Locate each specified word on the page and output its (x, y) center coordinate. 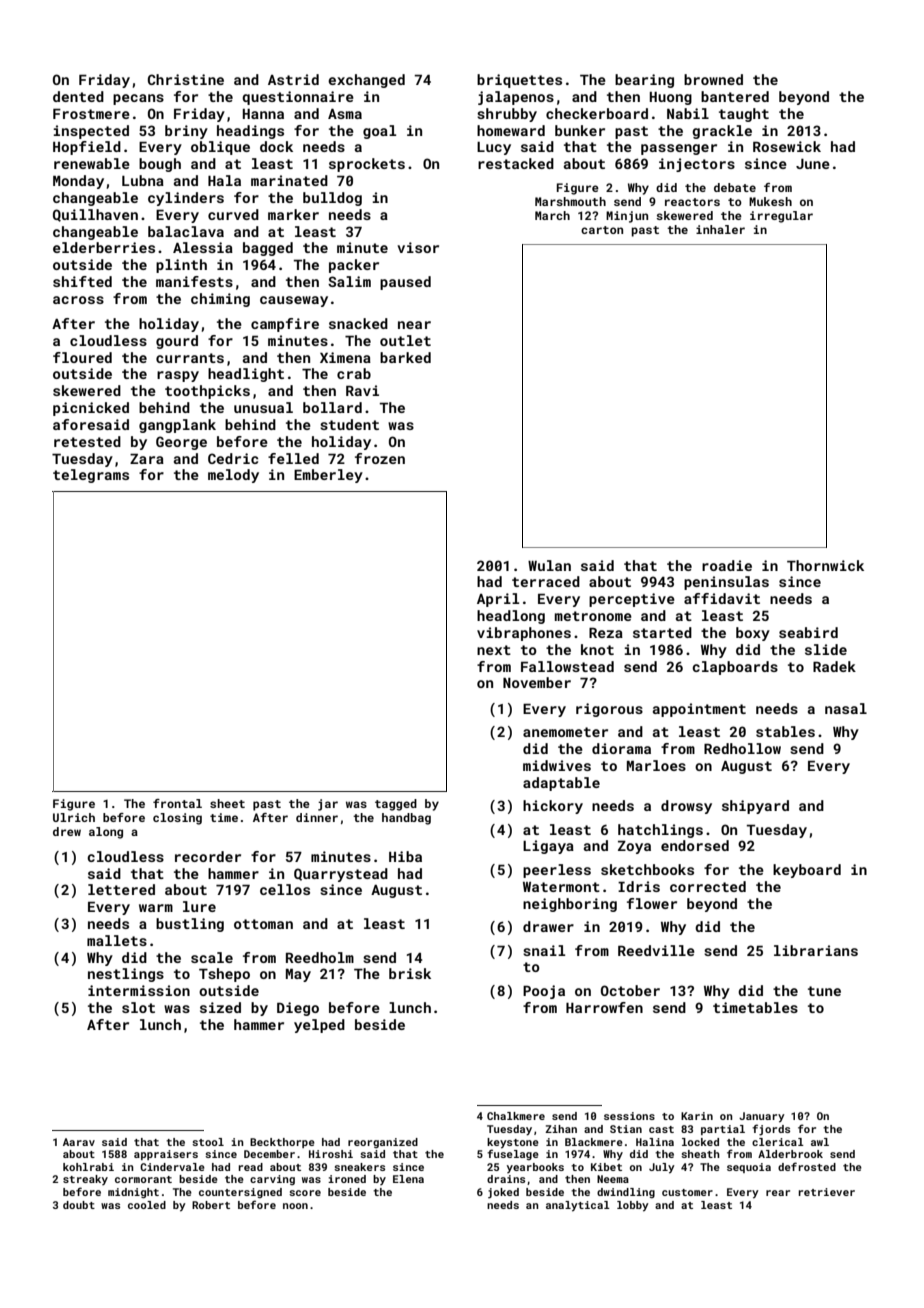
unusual (263, 407)
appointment (699, 710)
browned (713, 79)
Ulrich (74, 817)
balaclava (186, 231)
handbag (406, 819)
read (250, 1167)
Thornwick (825, 565)
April (498, 600)
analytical (578, 1206)
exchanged (366, 81)
